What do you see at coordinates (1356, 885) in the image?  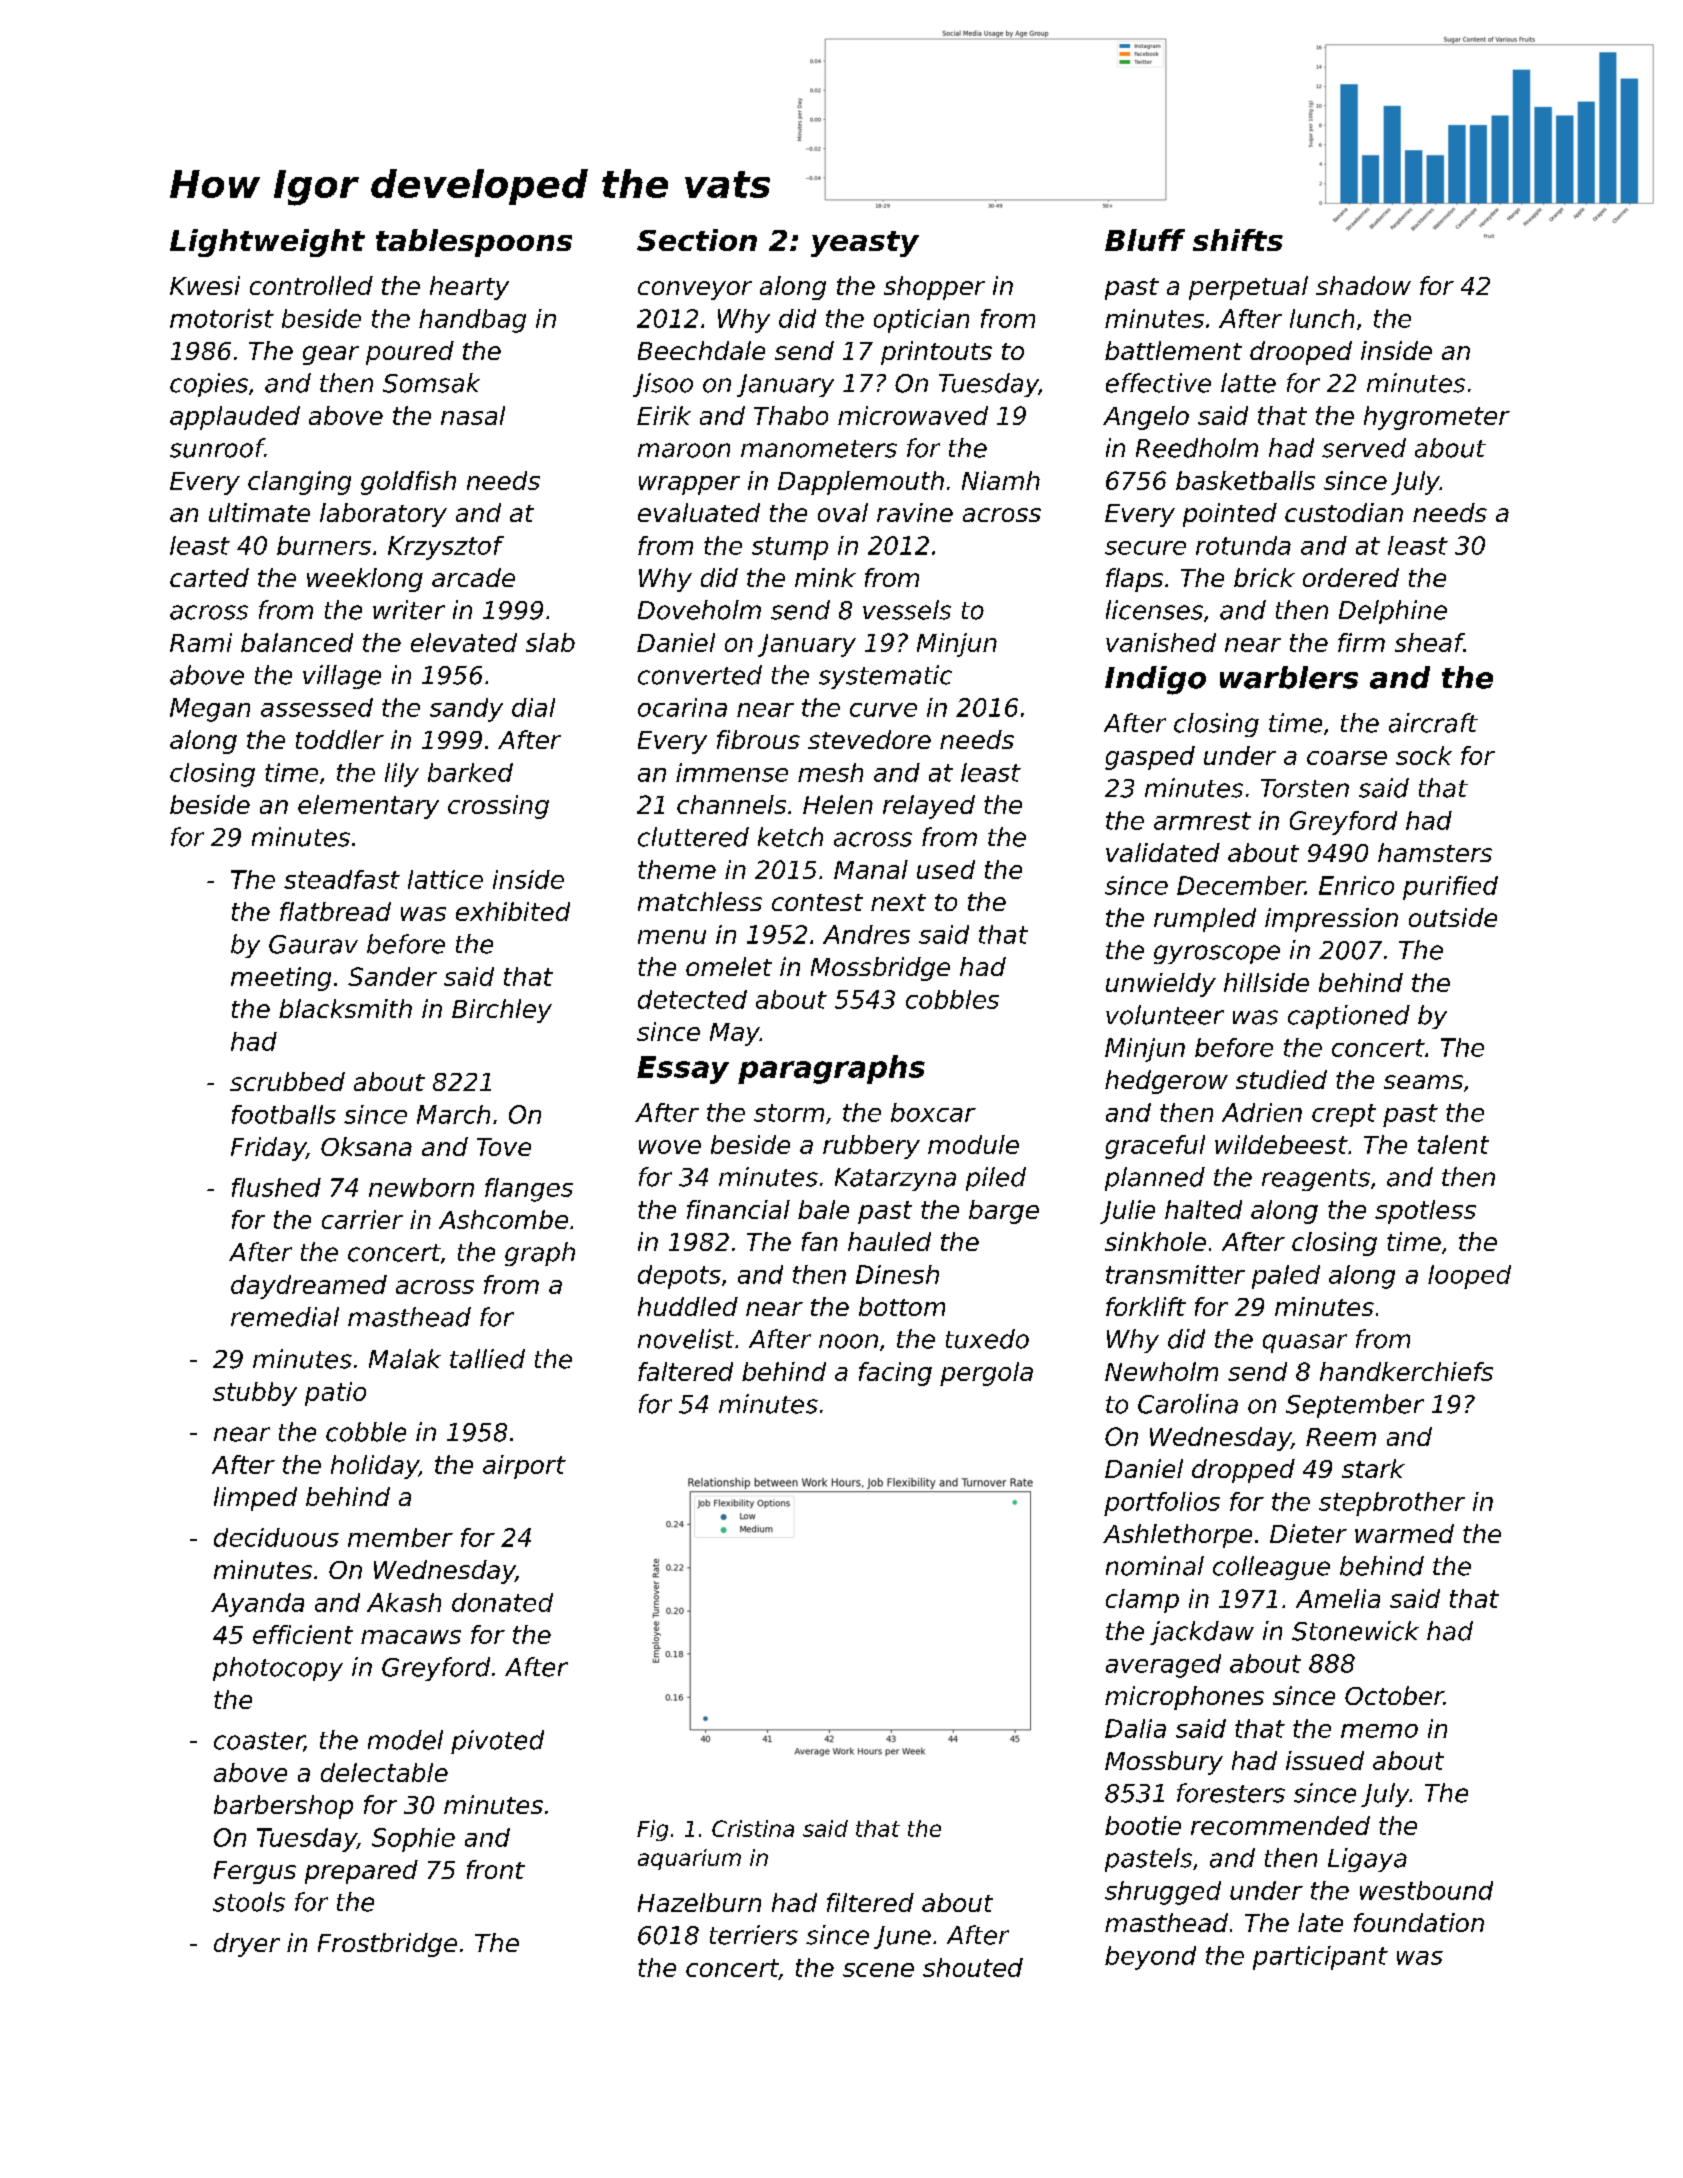 I see `Enrico` at bounding box center [1356, 885].
